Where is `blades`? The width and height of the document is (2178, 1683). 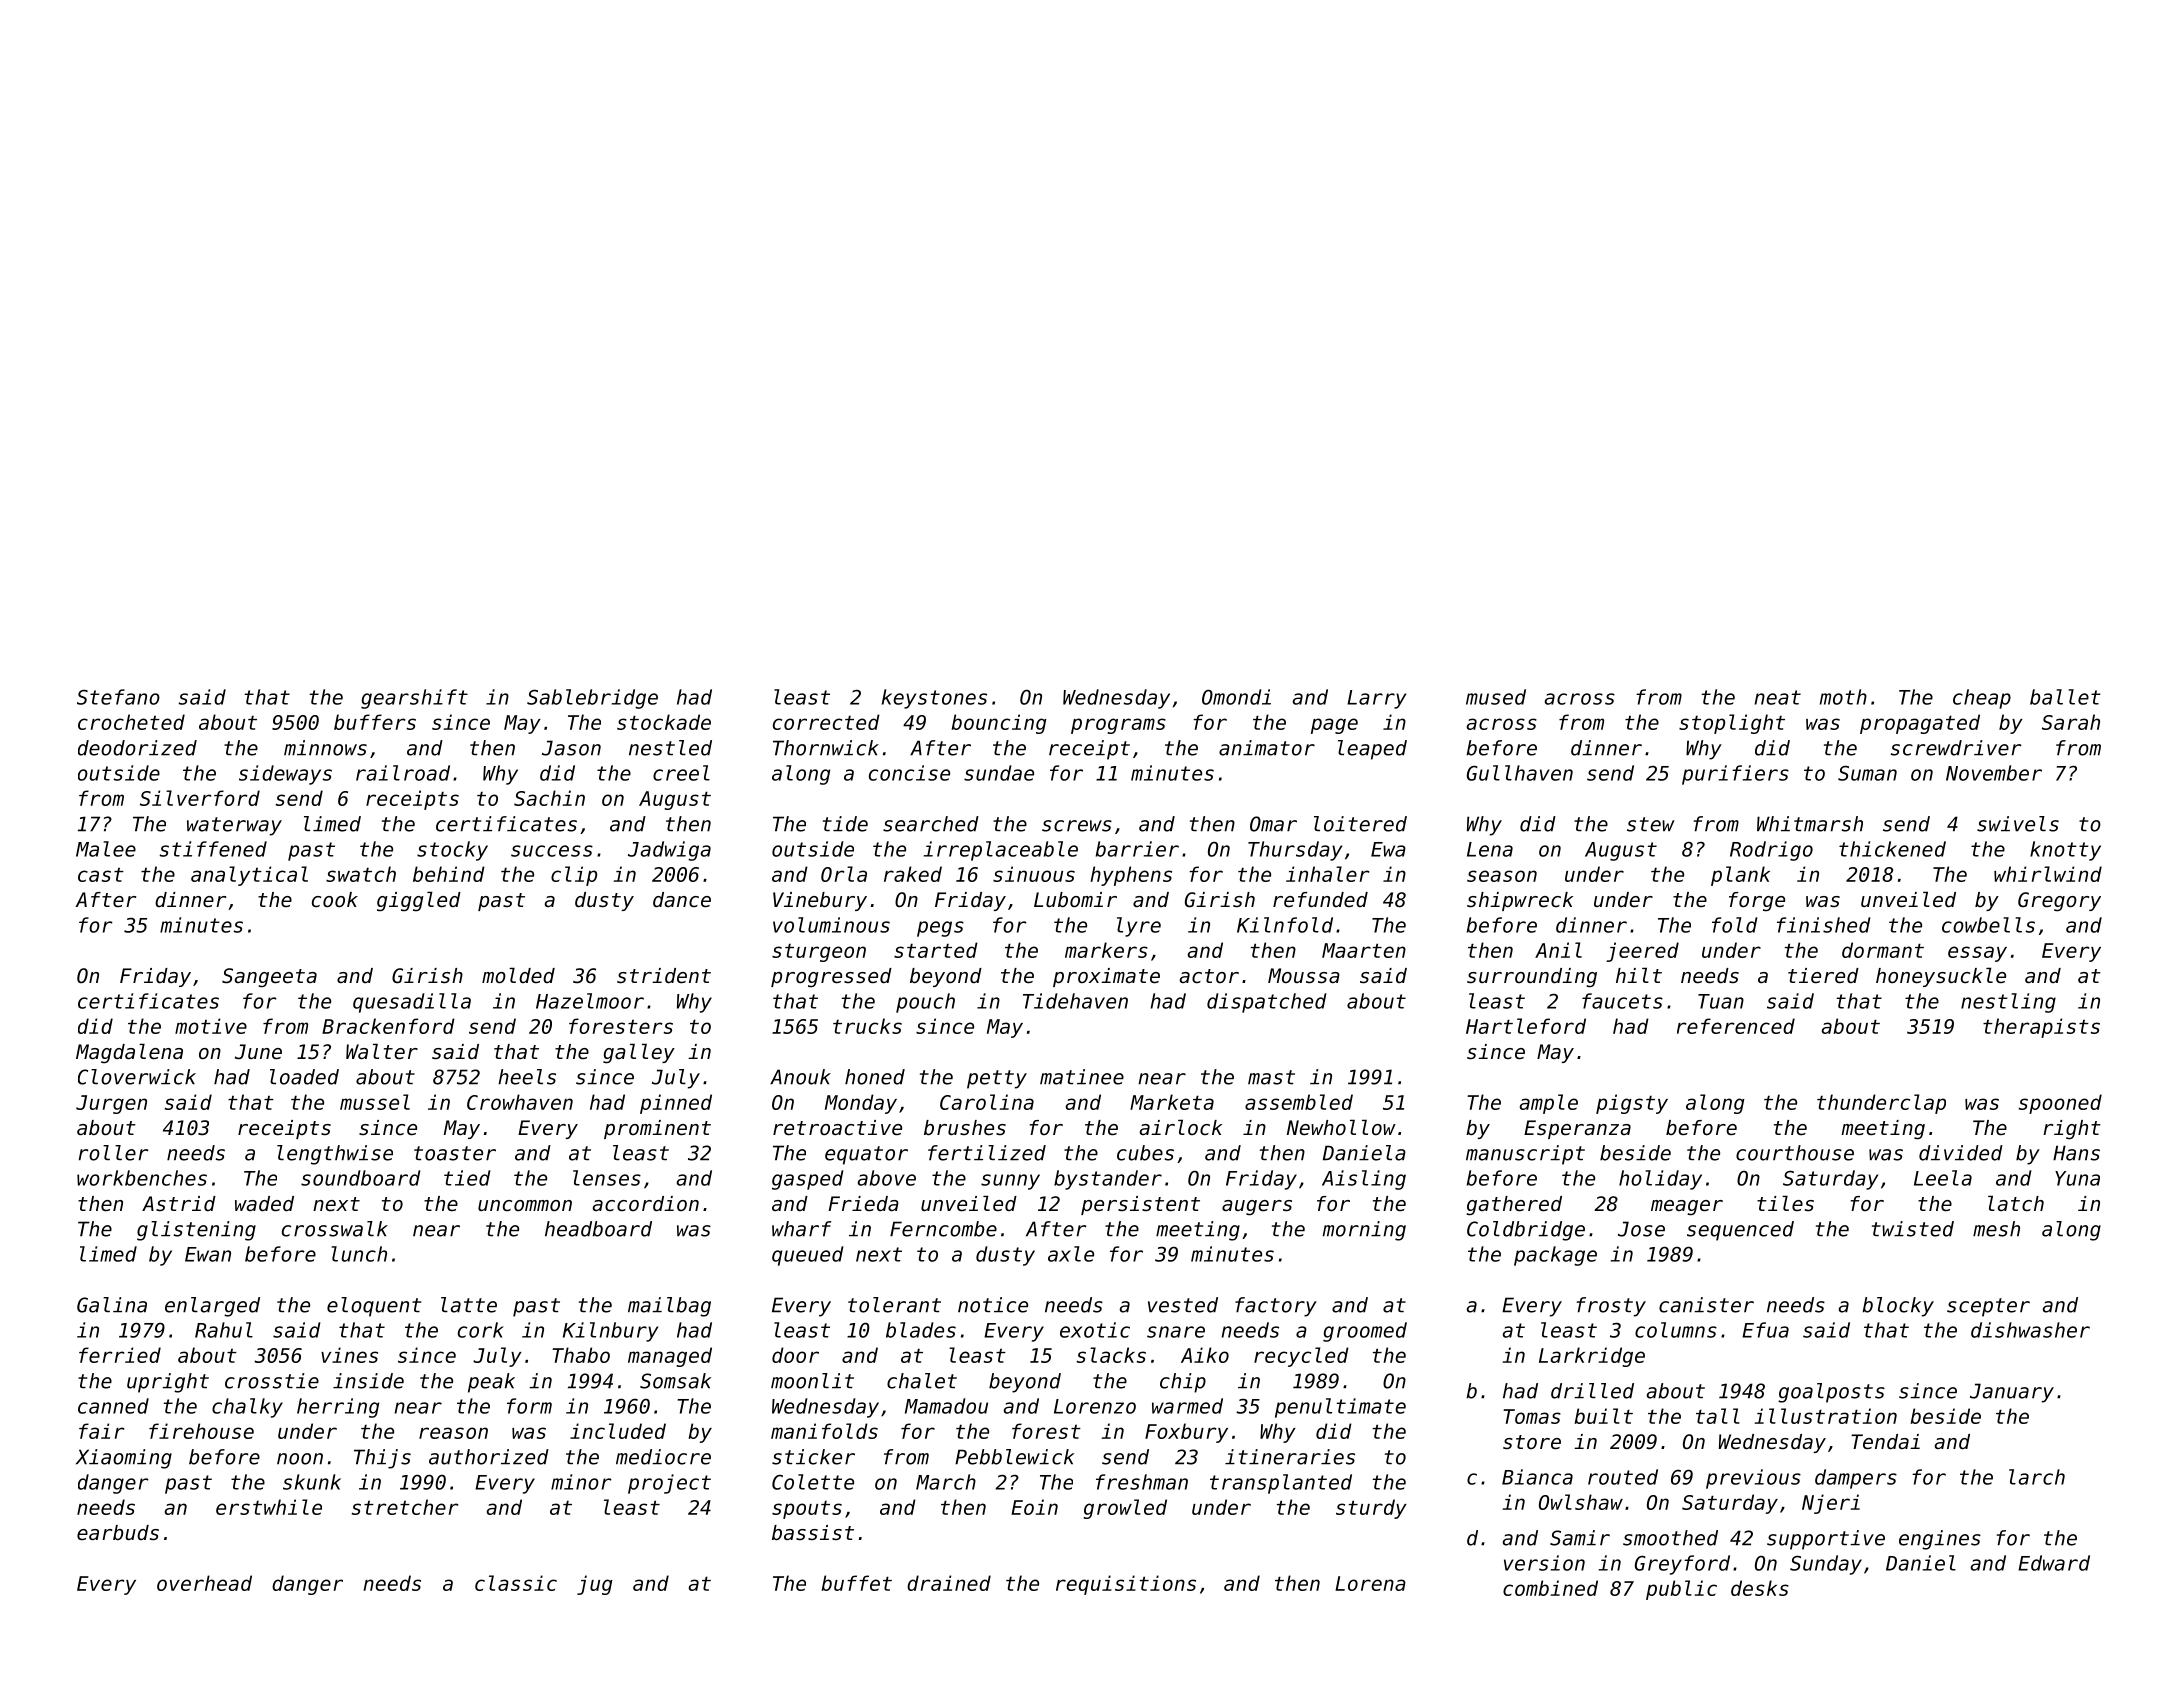
blades is located at coordinates (921, 1330).
